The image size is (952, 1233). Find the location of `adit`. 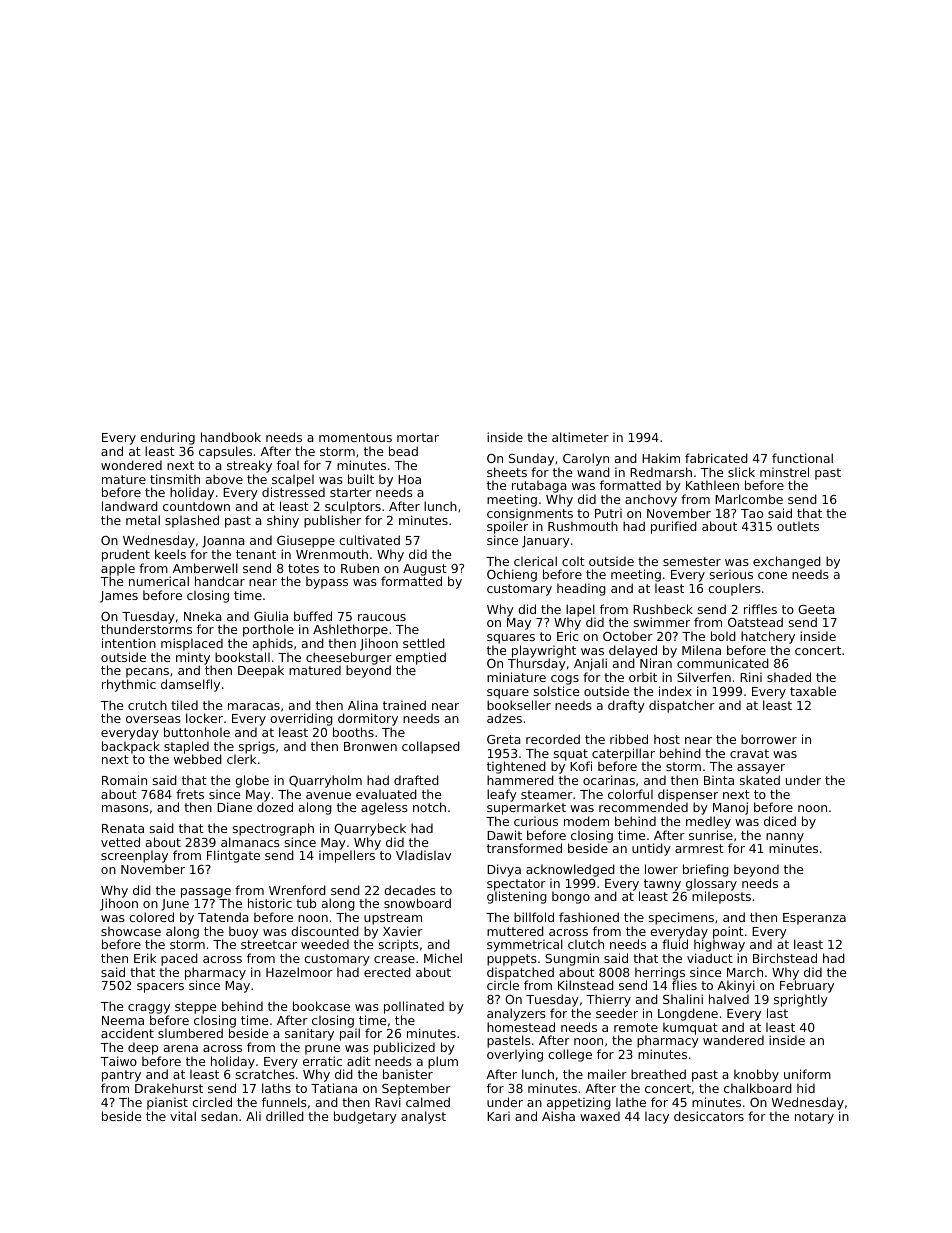

adit is located at coordinates (359, 1061).
